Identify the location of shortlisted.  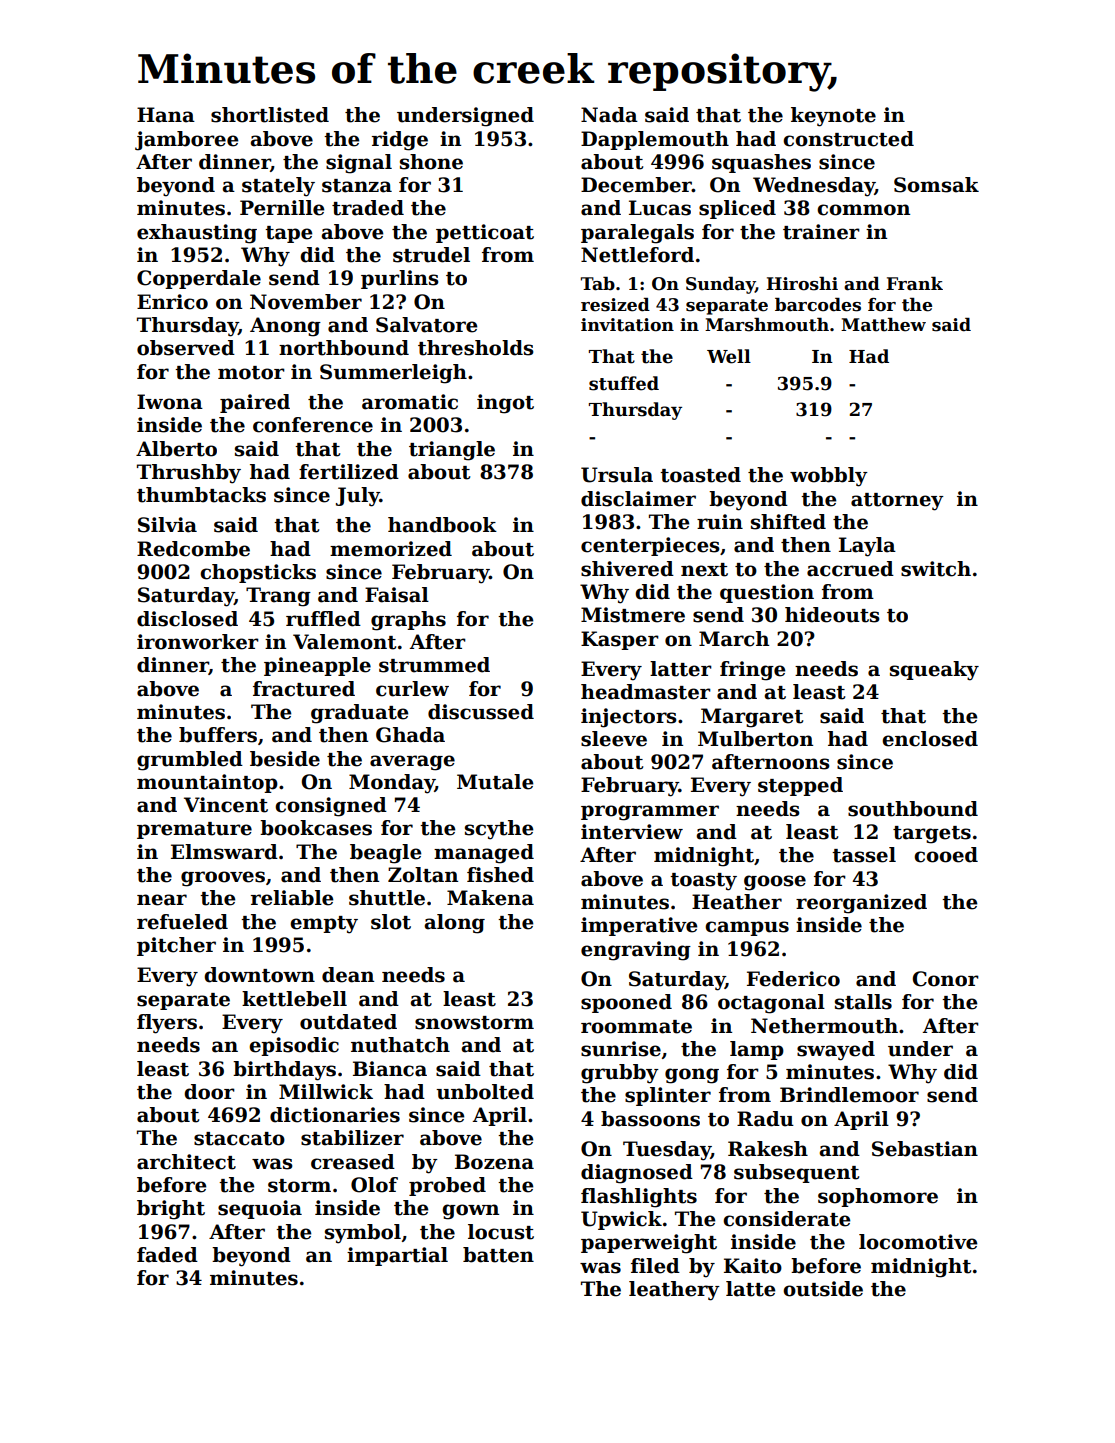
(270, 115).
